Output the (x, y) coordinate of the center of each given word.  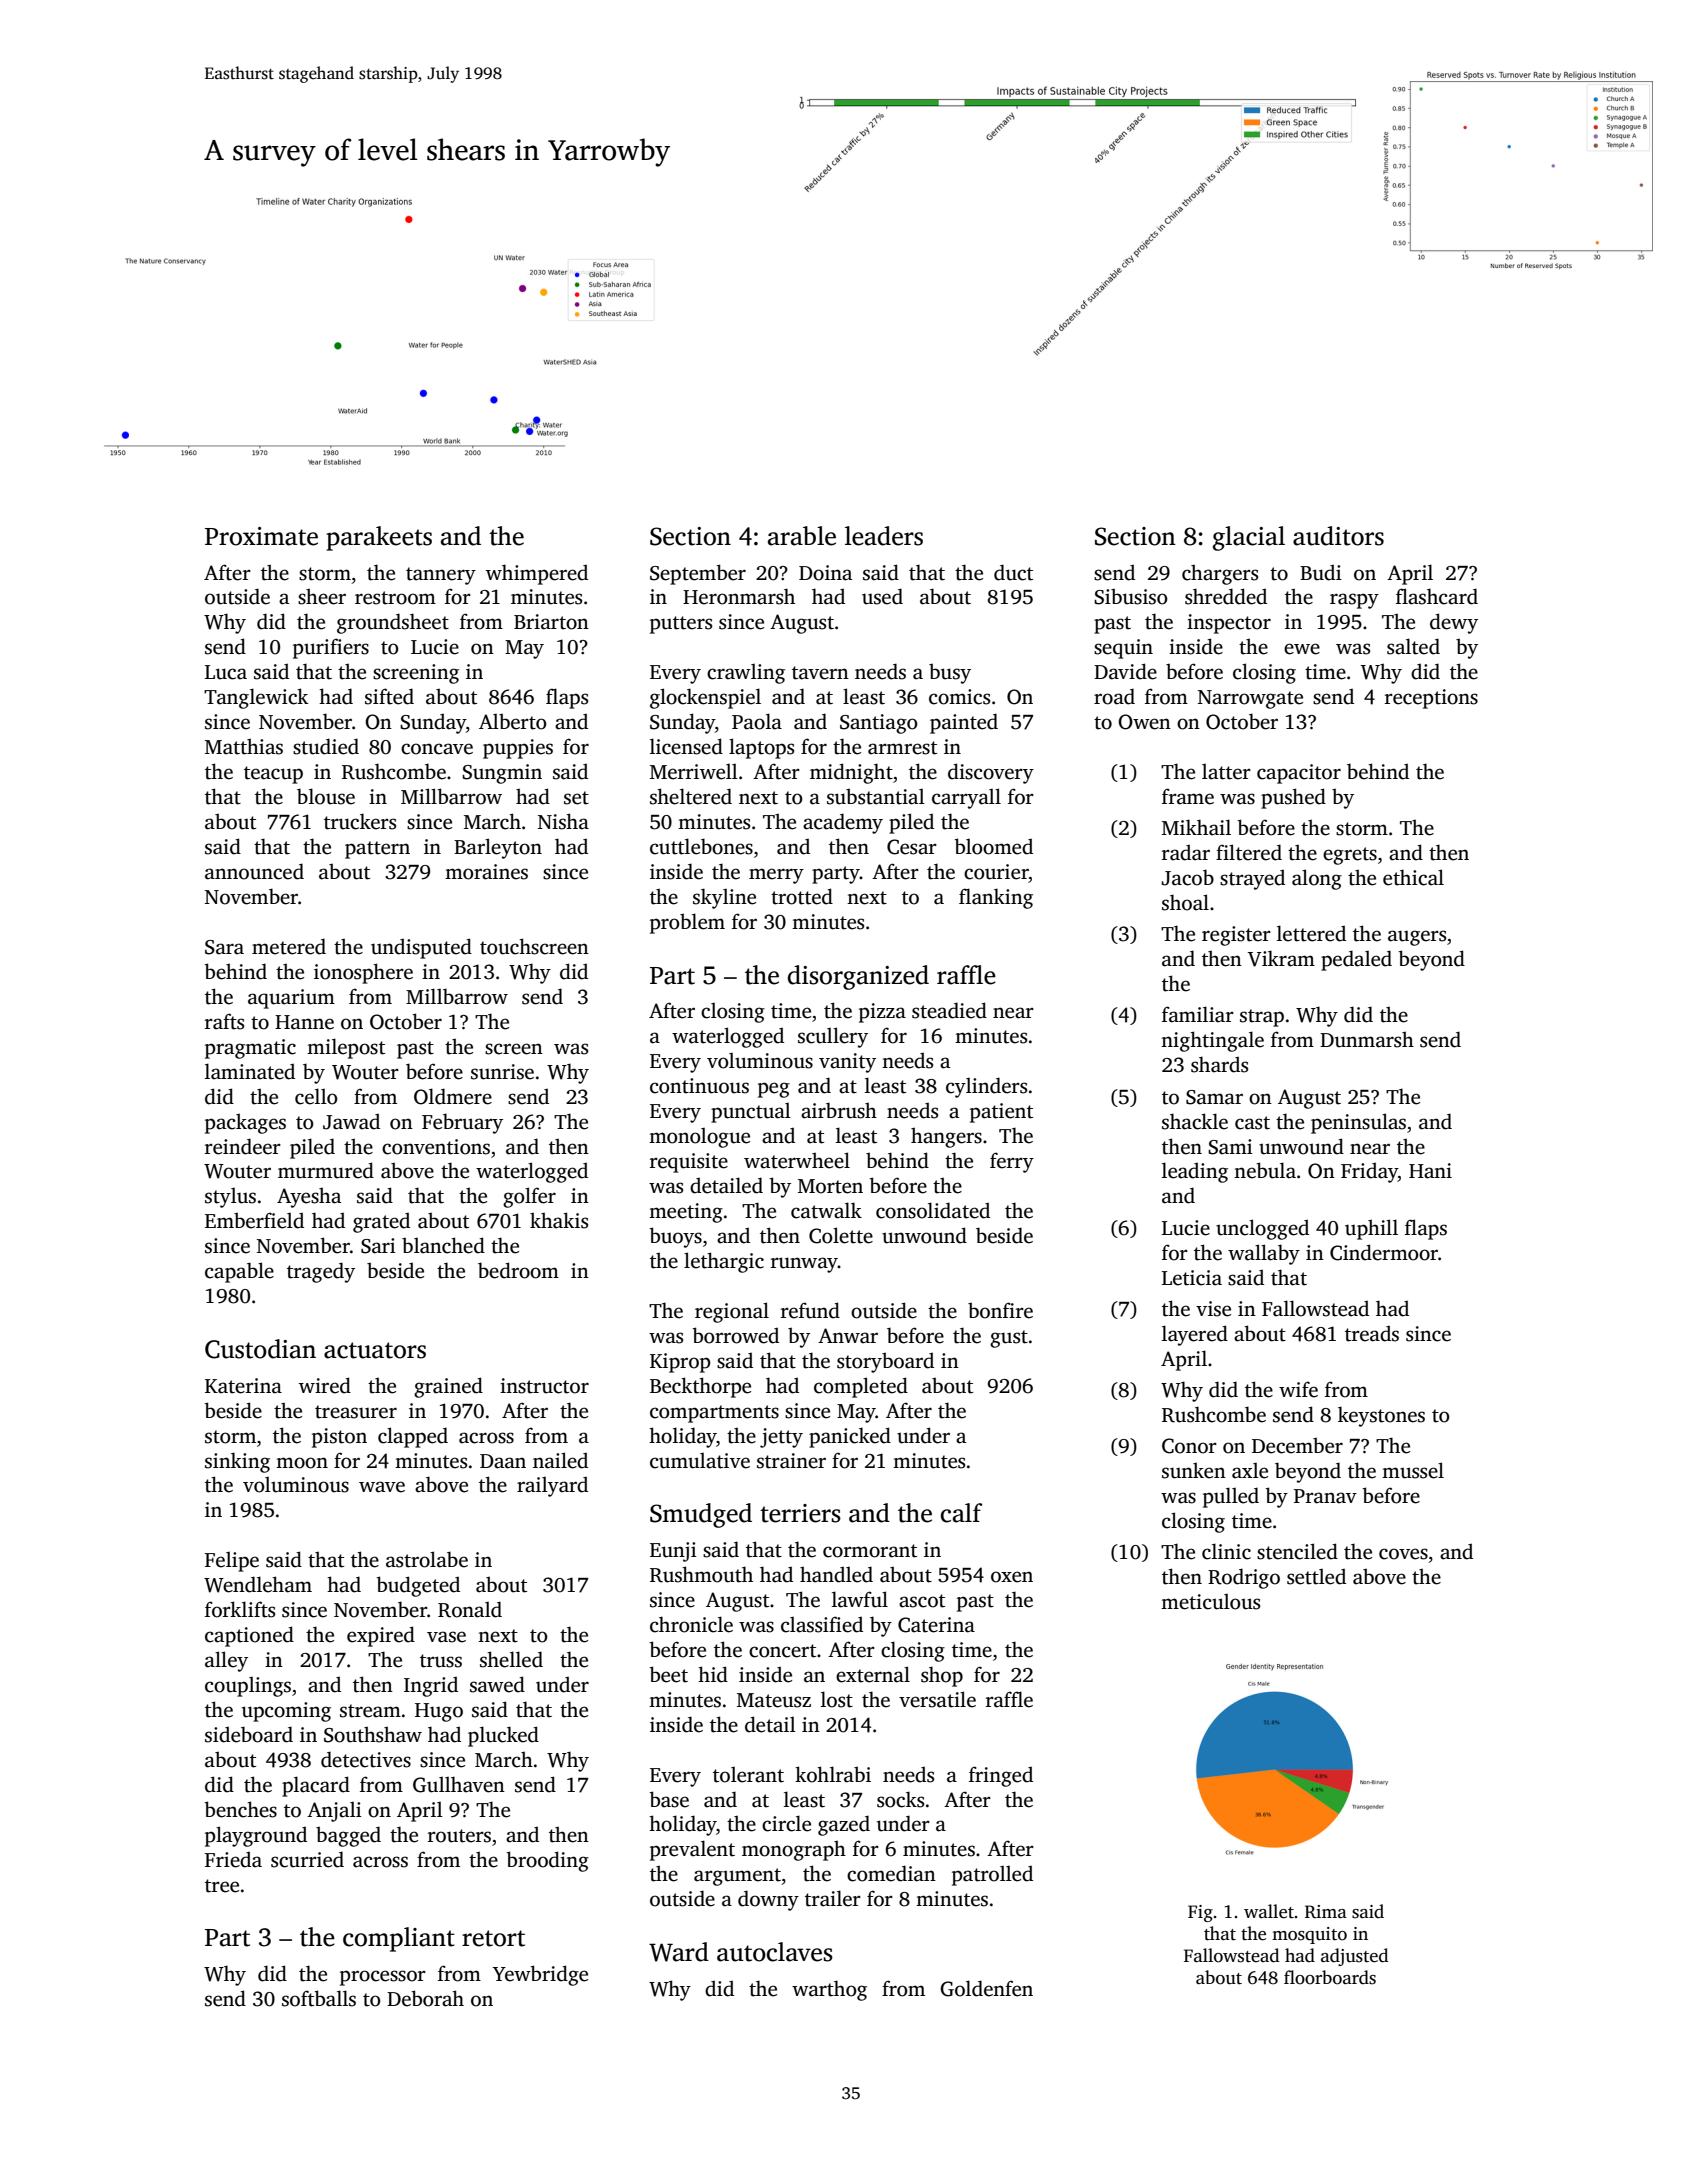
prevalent (692, 1850)
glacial (1249, 538)
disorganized (858, 977)
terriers (800, 1513)
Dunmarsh (1367, 1039)
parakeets (379, 538)
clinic (1226, 1551)
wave (382, 1487)
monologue (699, 1138)
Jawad (351, 1121)
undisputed (421, 948)
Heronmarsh (739, 596)
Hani (1430, 1171)
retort (493, 1938)
